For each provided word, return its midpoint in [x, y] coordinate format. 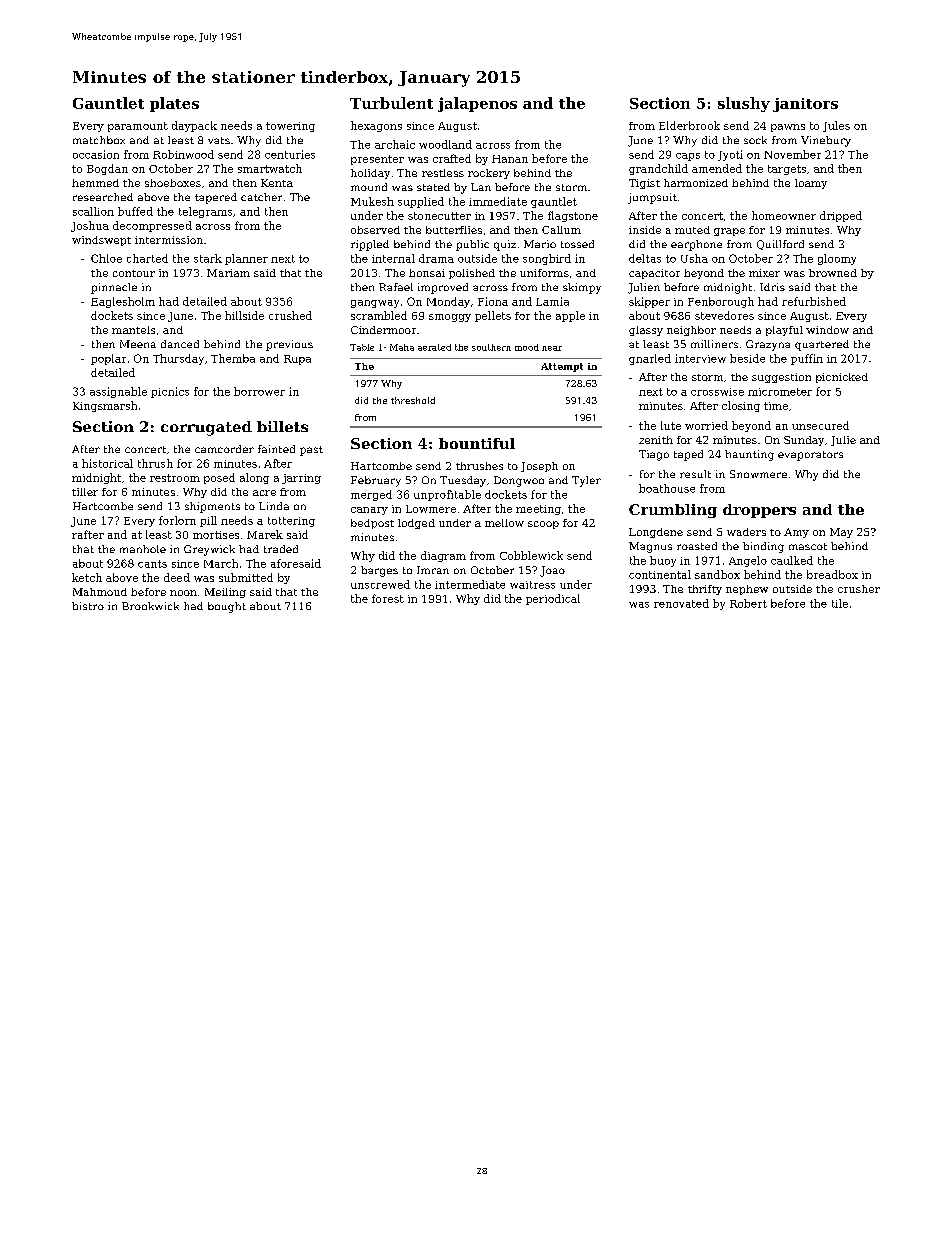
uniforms [544, 273]
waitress [532, 585]
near [552, 348]
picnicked [842, 378]
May [841, 533]
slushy [744, 104]
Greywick [209, 550]
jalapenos [477, 104]
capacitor [654, 274]
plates [174, 104]
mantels [133, 330]
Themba [233, 358]
